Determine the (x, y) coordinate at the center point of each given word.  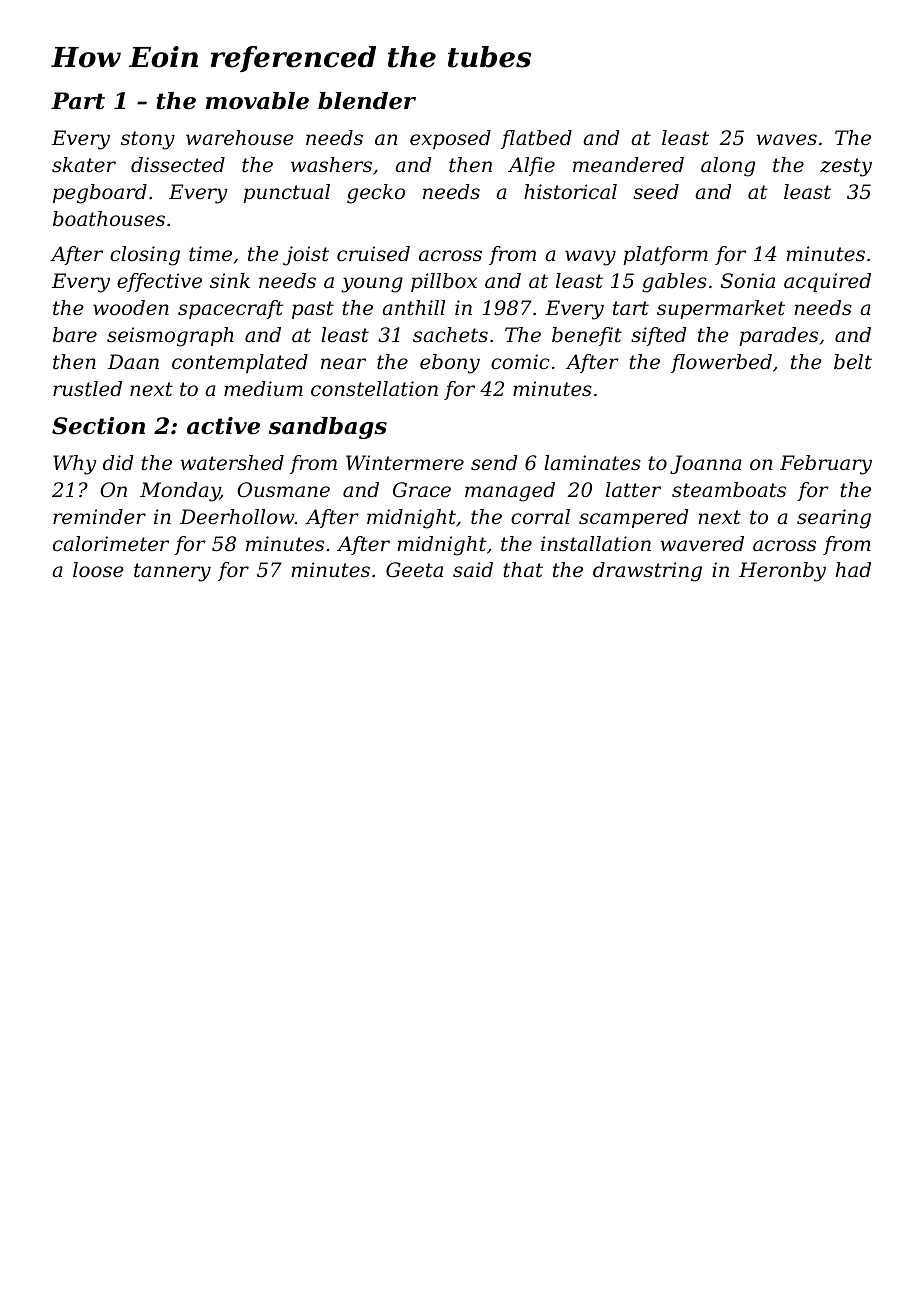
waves (787, 140)
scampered (634, 518)
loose (98, 570)
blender (367, 101)
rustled (87, 389)
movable (257, 101)
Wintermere (405, 463)
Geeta (414, 570)
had (853, 570)
